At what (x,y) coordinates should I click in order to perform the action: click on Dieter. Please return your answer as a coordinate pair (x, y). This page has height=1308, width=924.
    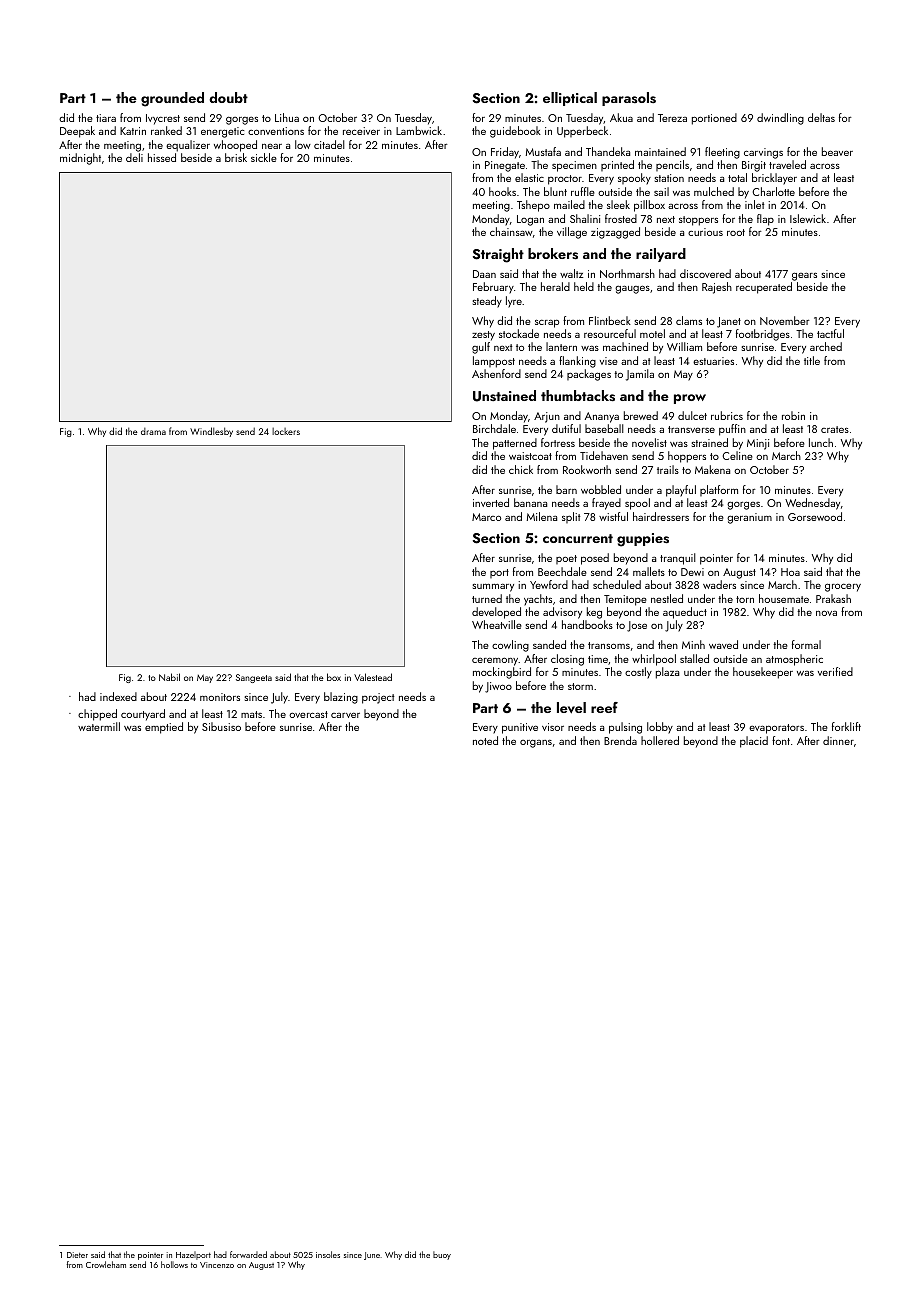
    Looking at the image, I should click on (77, 1255).
